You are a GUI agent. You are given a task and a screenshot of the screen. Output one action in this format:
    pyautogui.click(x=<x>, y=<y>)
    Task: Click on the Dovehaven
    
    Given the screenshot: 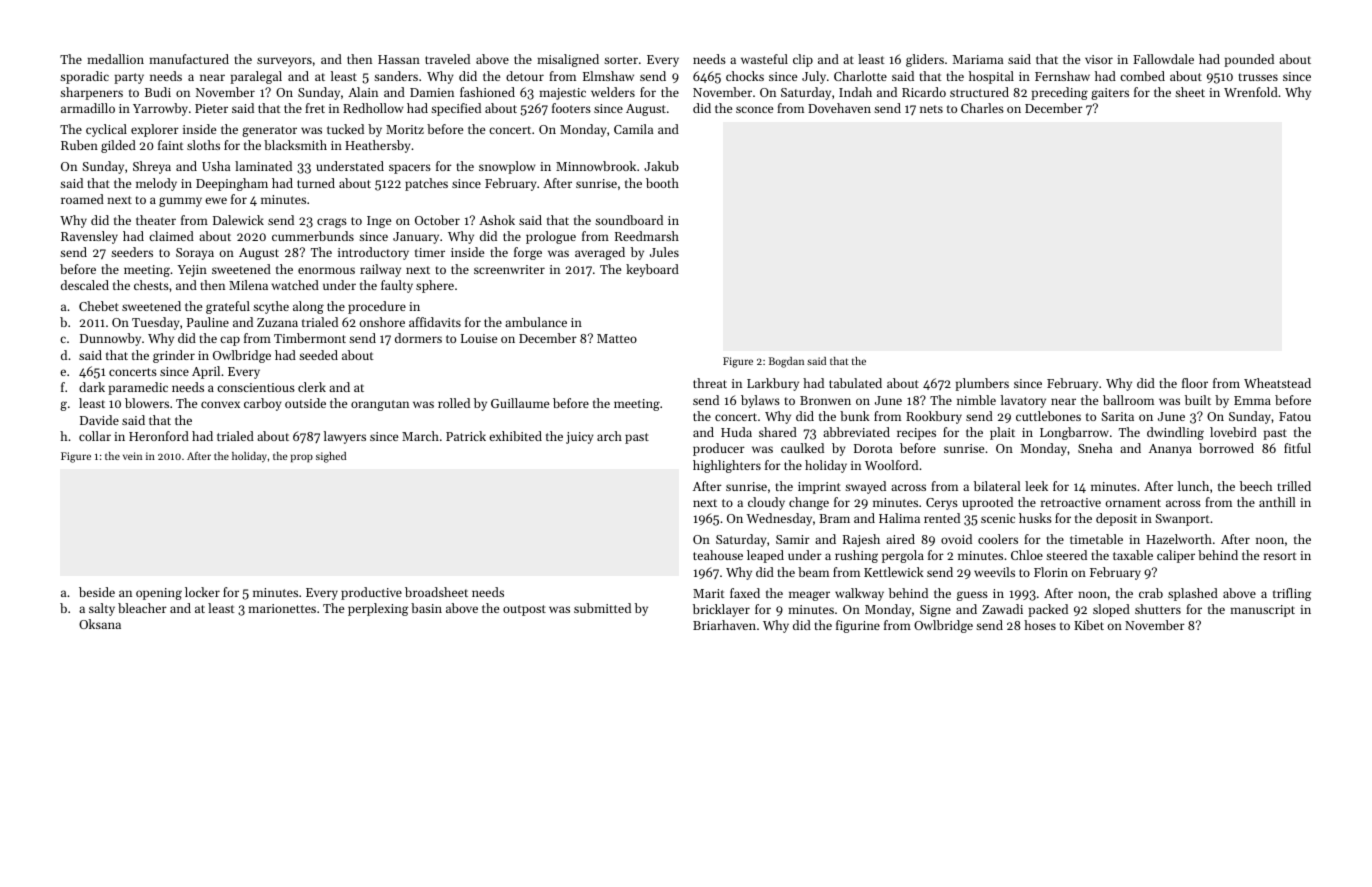 What is the action you would take?
    pyautogui.click(x=839, y=108)
